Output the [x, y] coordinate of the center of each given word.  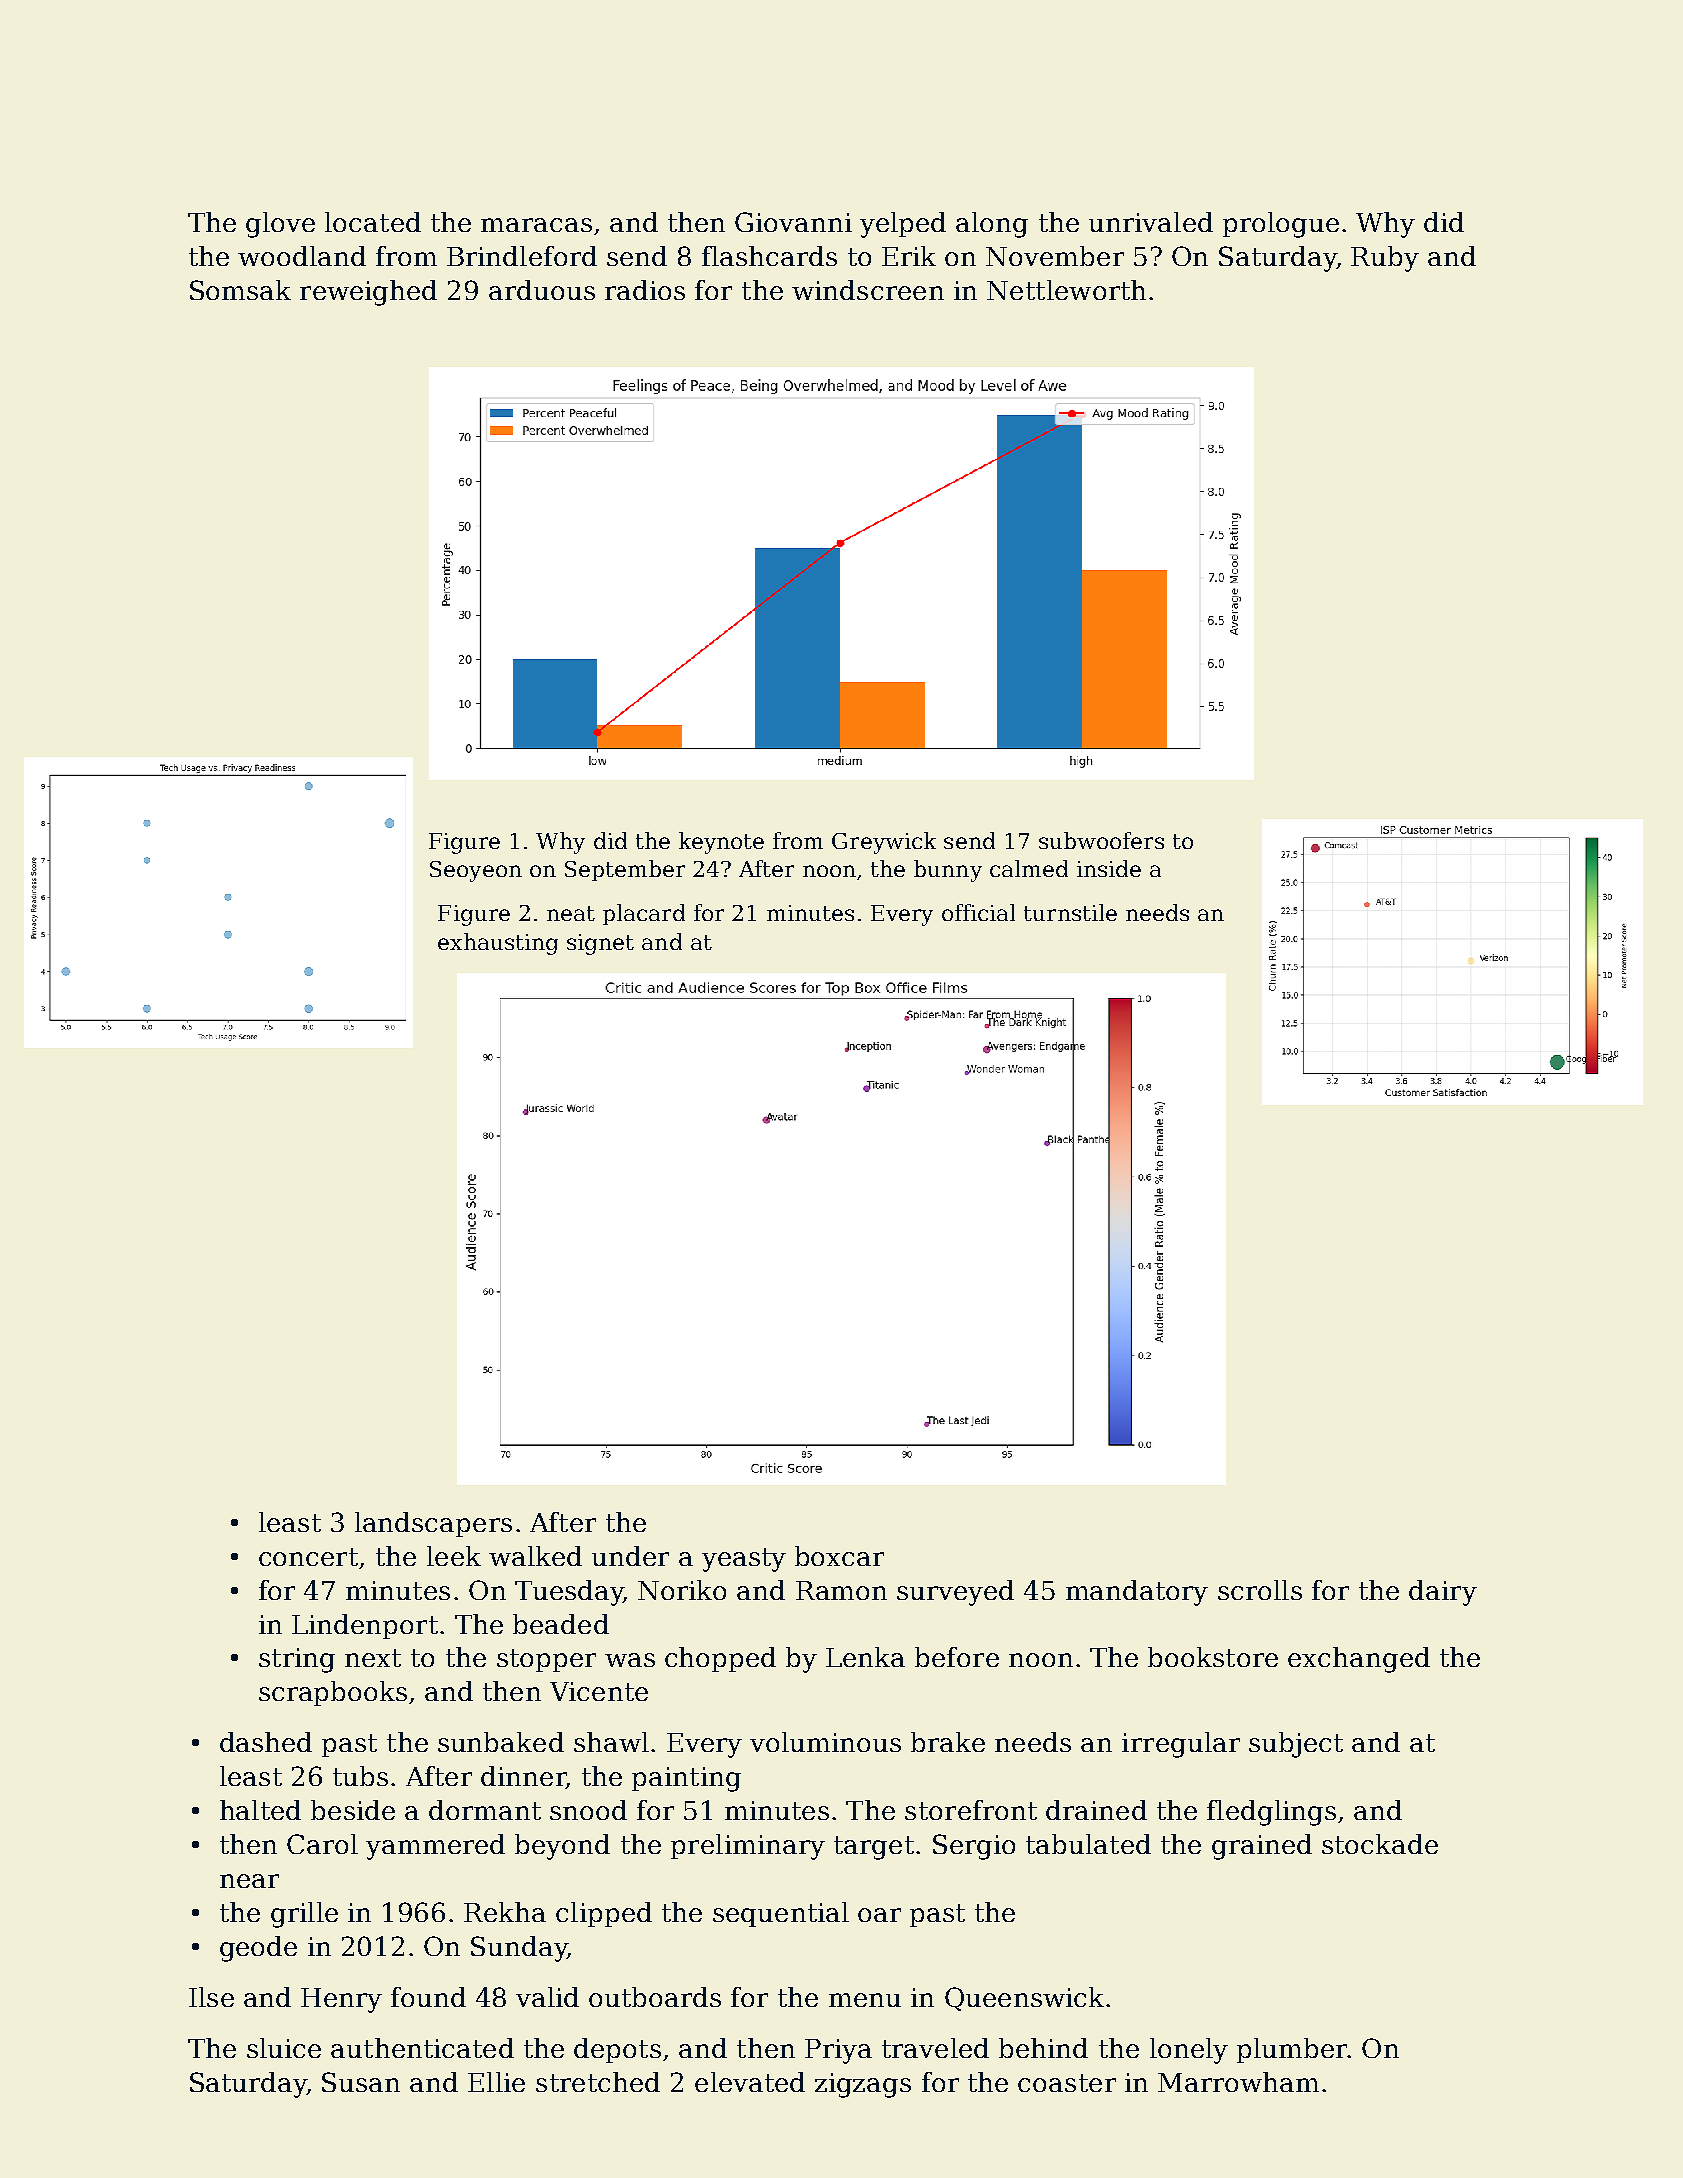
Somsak [240, 290]
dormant [485, 1810]
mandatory [1137, 1593]
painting [686, 1779]
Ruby [1385, 259]
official [978, 912]
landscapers [433, 1524]
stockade [1380, 1844]
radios [645, 290]
